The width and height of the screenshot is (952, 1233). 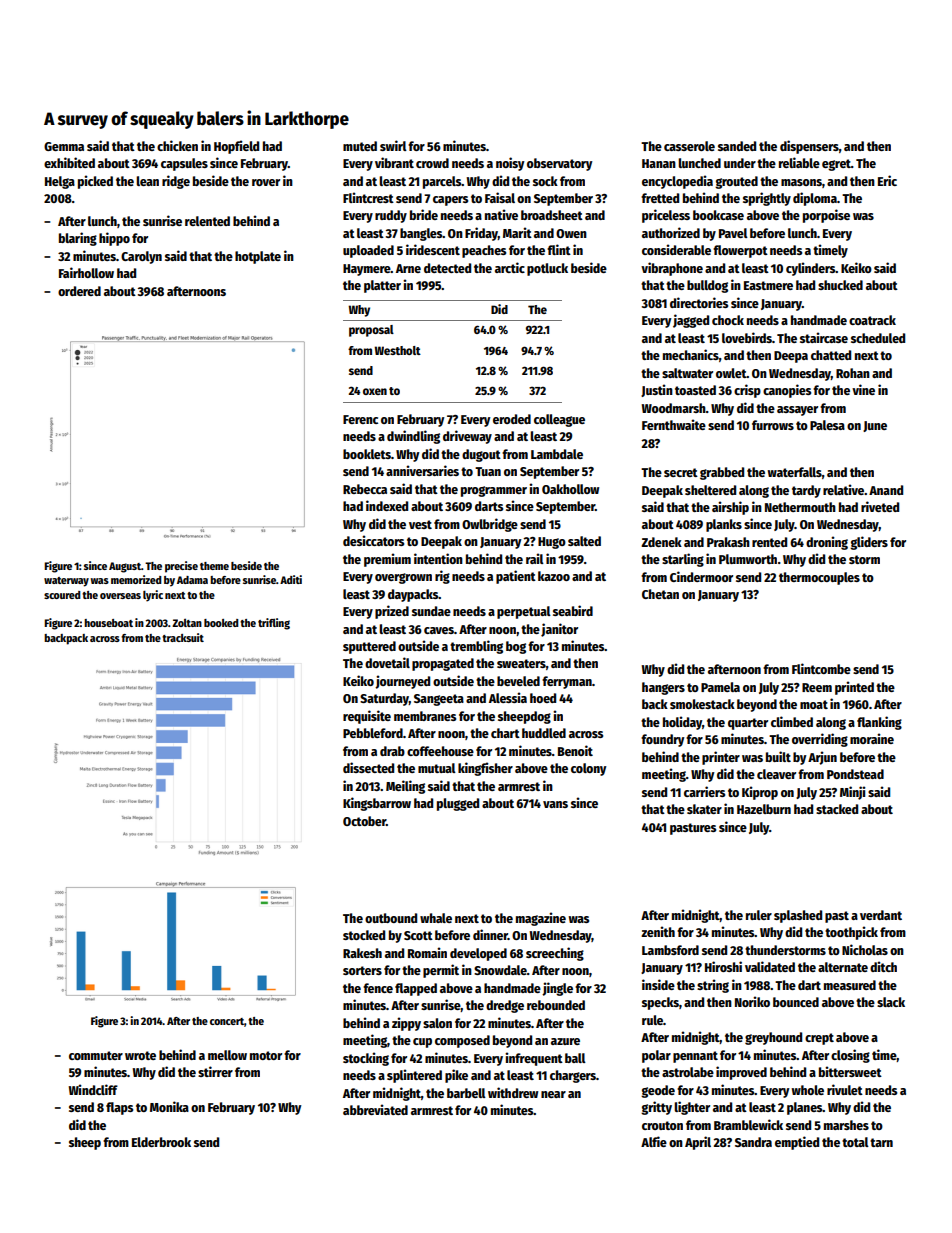 I want to click on potluck, so click(x=547, y=269).
